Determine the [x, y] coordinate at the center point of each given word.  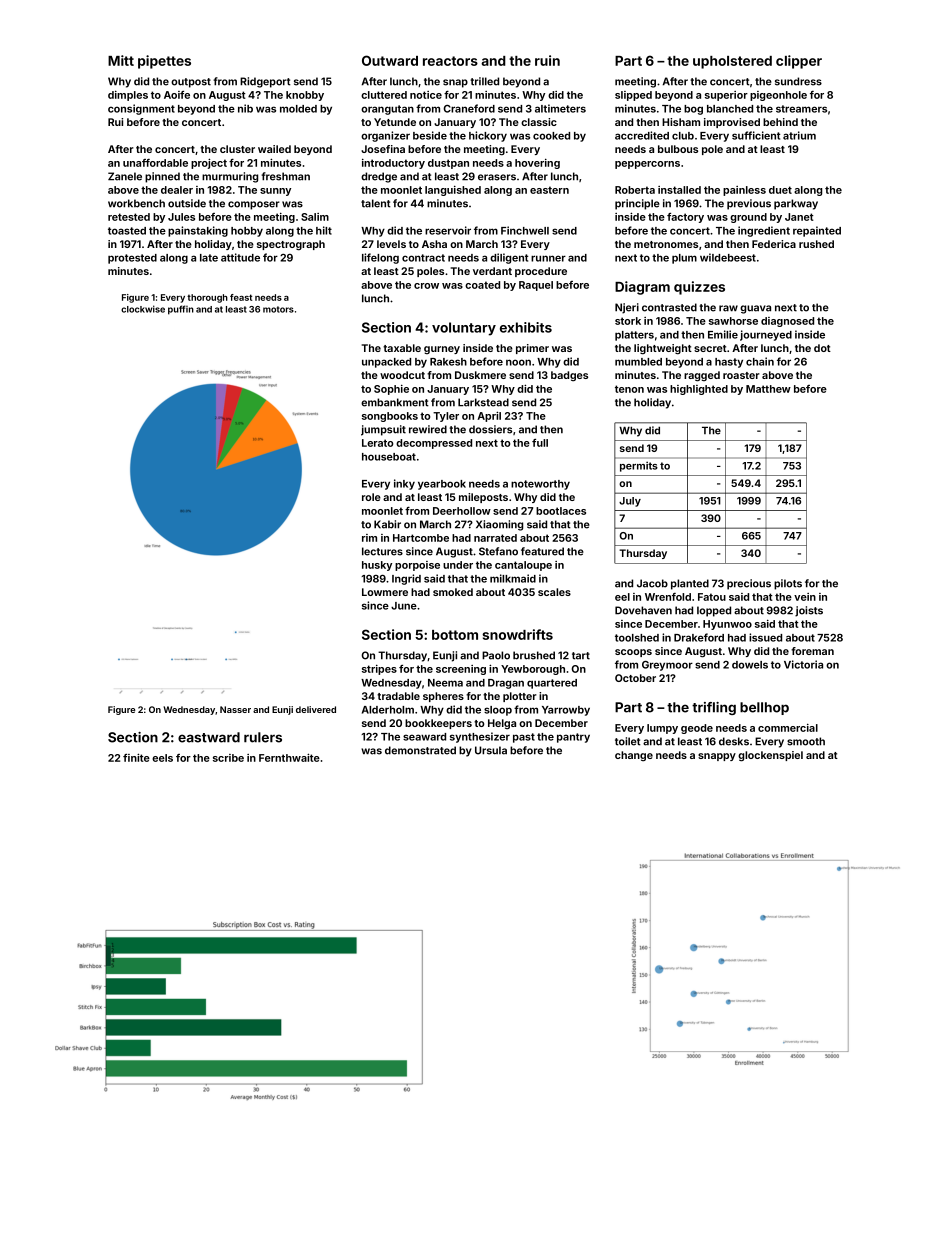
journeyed [766, 335]
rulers [263, 737]
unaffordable [155, 163]
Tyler [446, 417]
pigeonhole [778, 96]
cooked [551, 136]
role [371, 497]
